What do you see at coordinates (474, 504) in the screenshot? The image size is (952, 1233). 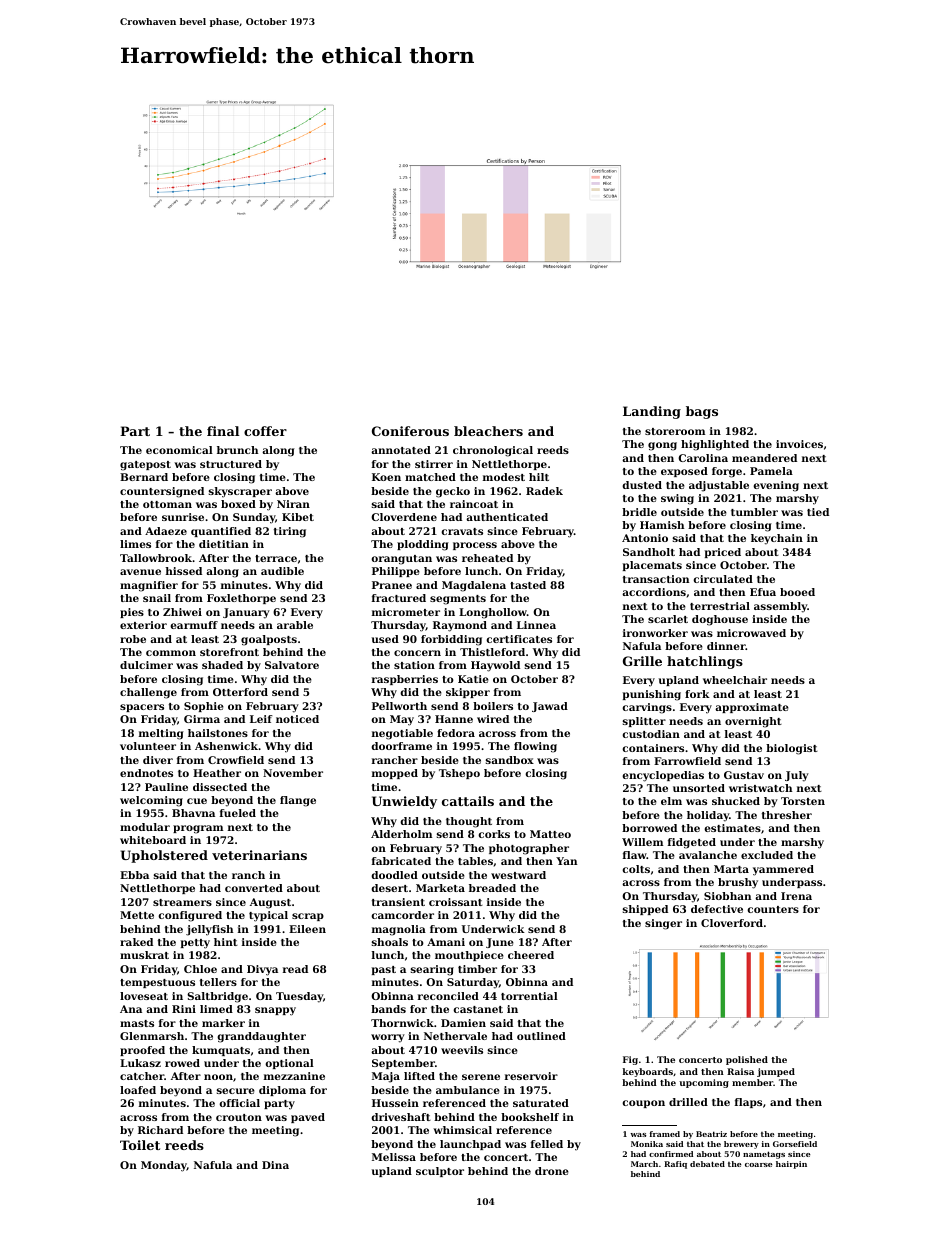 I see `raincoat` at bounding box center [474, 504].
